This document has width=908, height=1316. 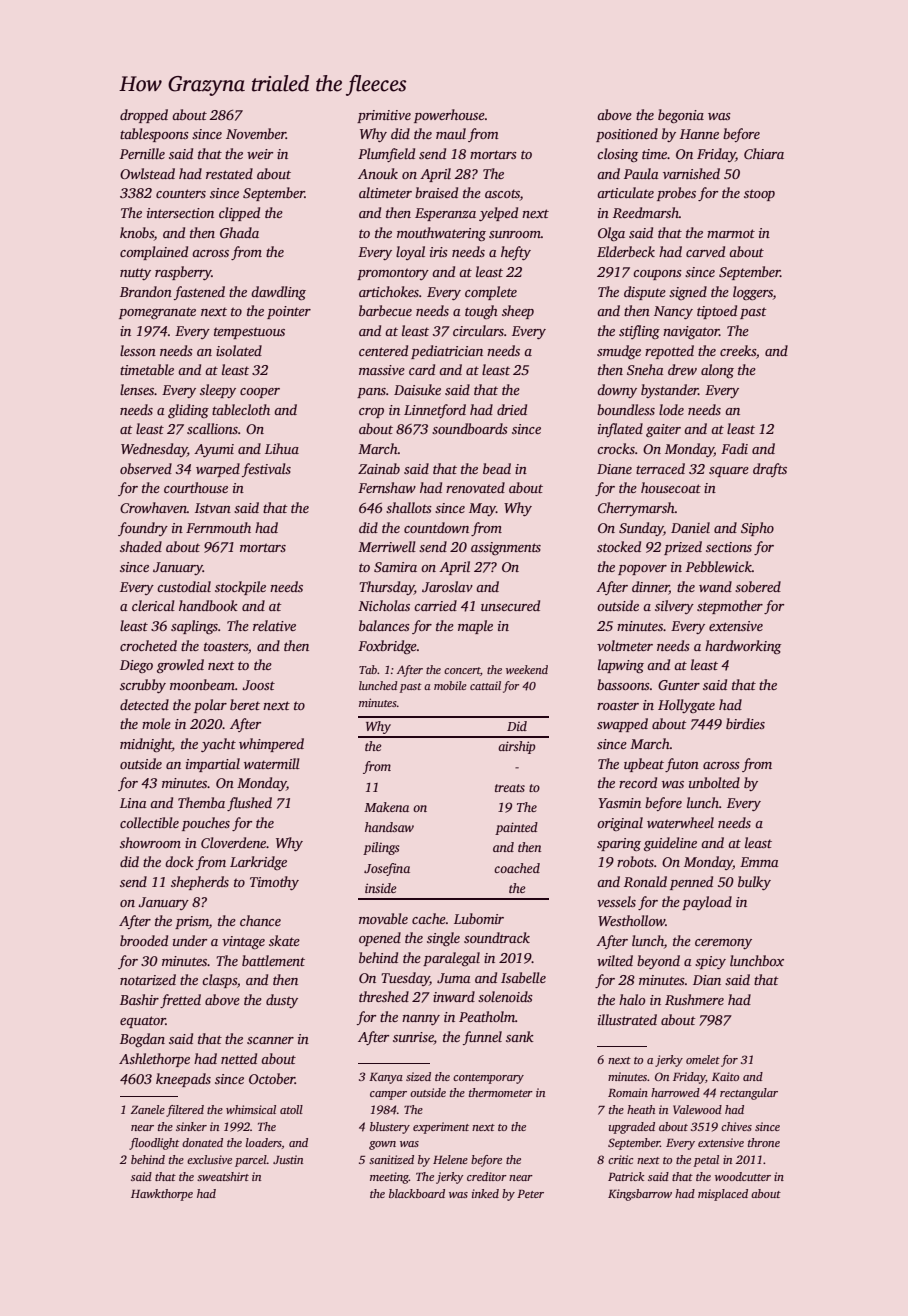 I want to click on Hawkthorpe, so click(x=162, y=1195).
